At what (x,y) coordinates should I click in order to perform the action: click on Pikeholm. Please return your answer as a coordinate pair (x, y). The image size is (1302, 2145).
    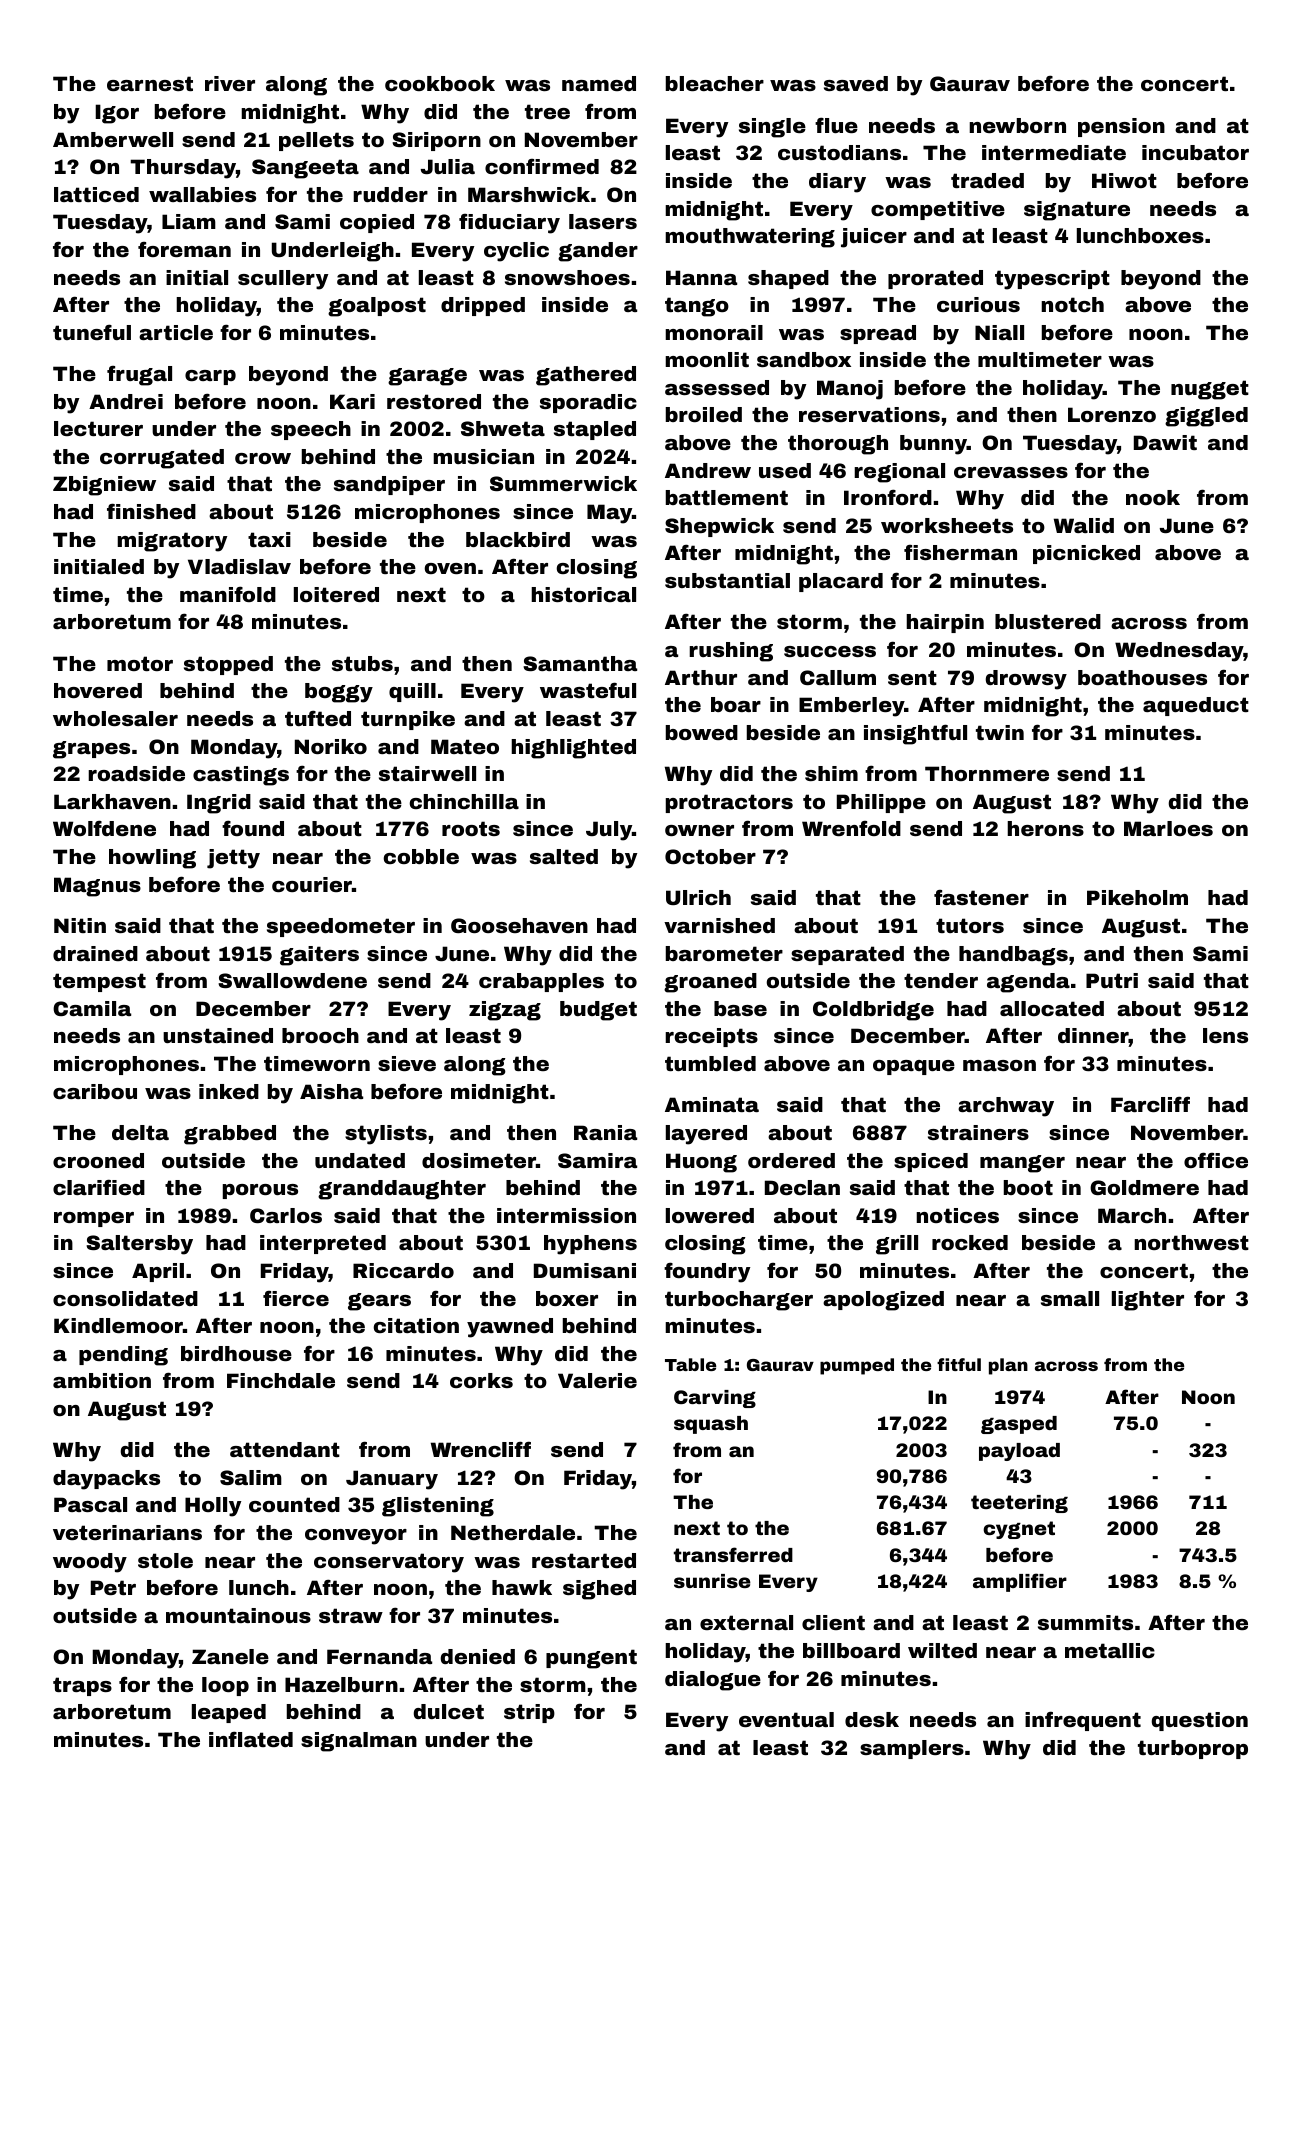
    Looking at the image, I should click on (1137, 897).
